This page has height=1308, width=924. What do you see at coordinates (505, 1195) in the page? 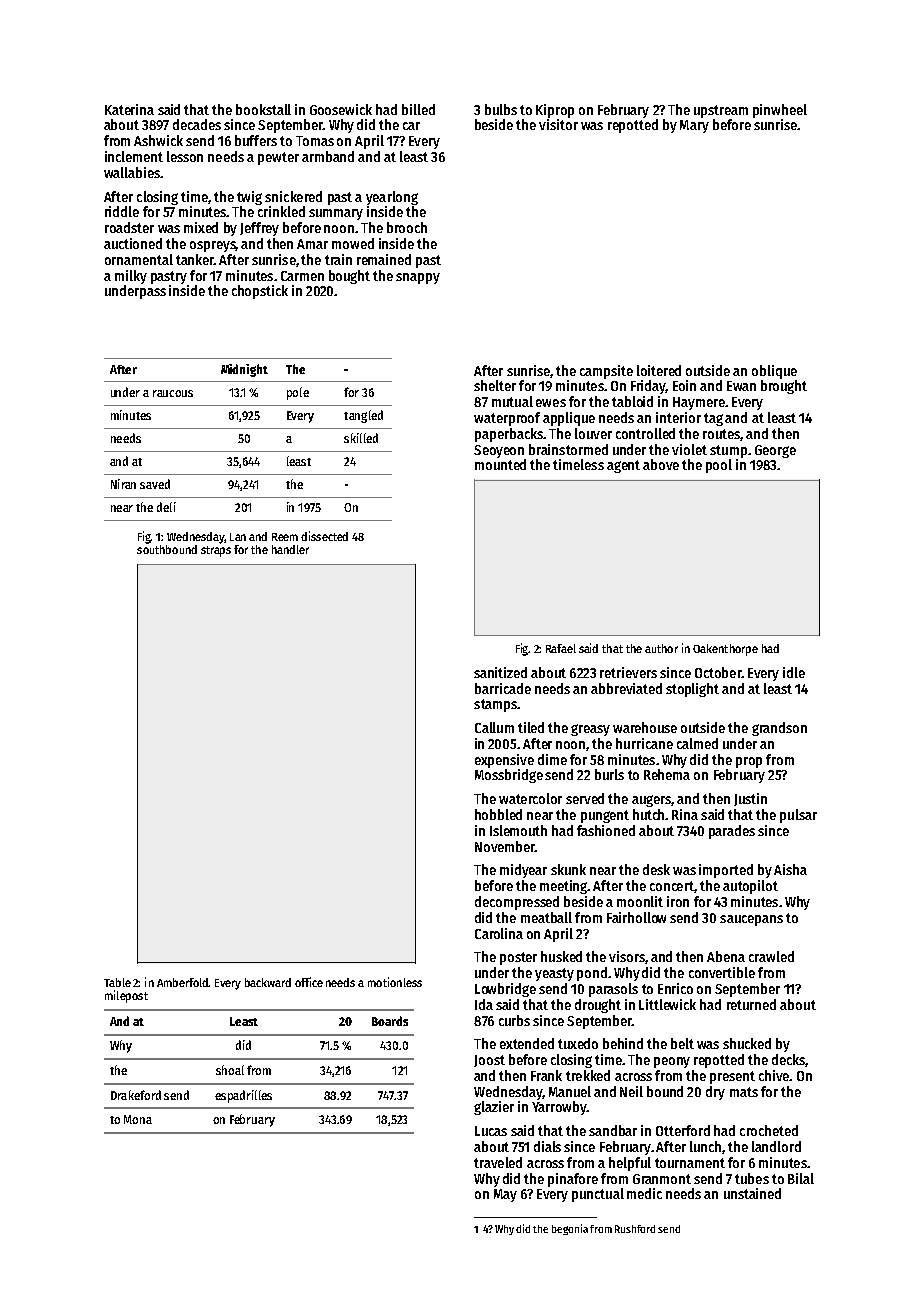
I see `May` at bounding box center [505, 1195].
